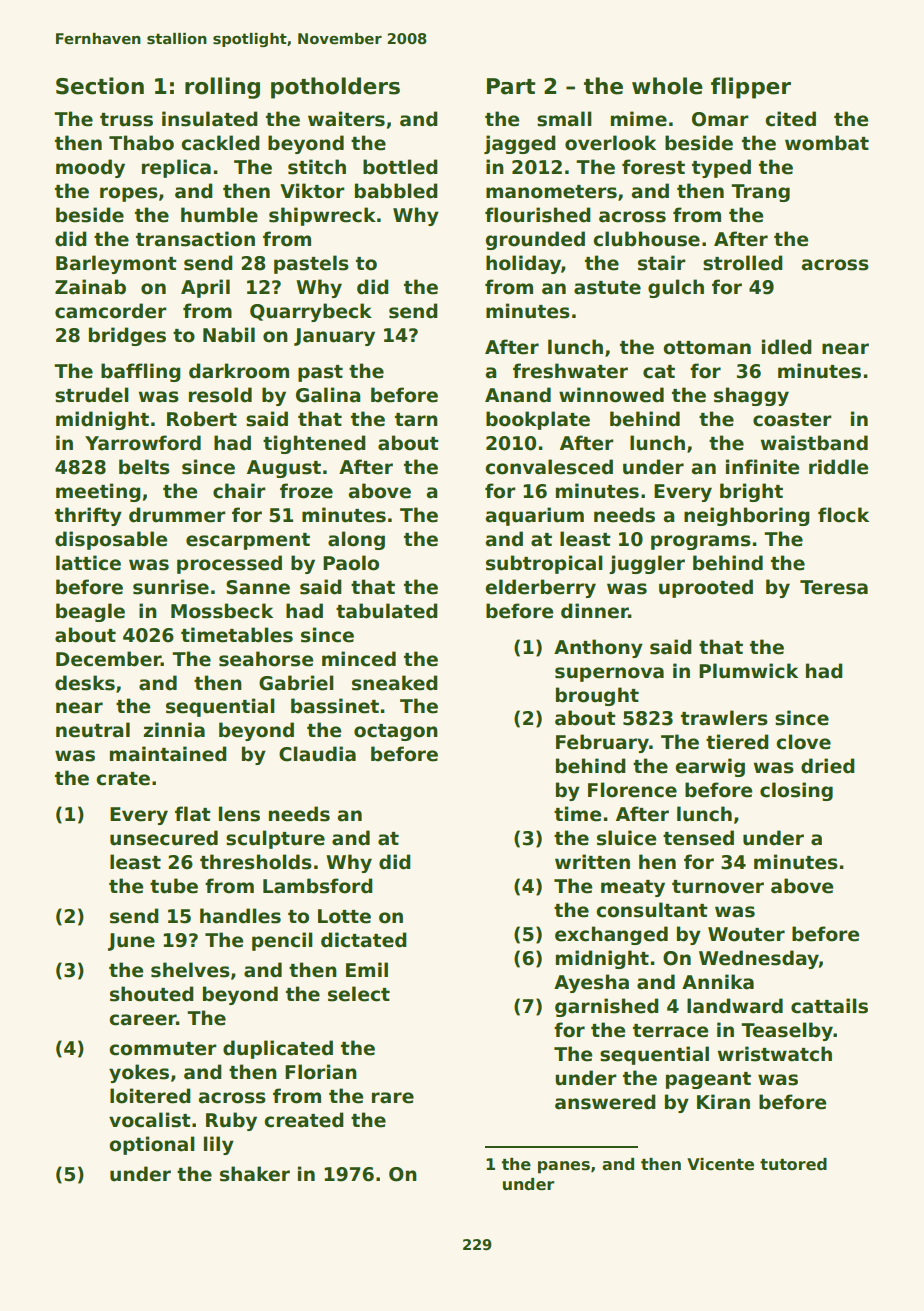 The image size is (924, 1311). I want to click on wristwatch, so click(774, 1054).
